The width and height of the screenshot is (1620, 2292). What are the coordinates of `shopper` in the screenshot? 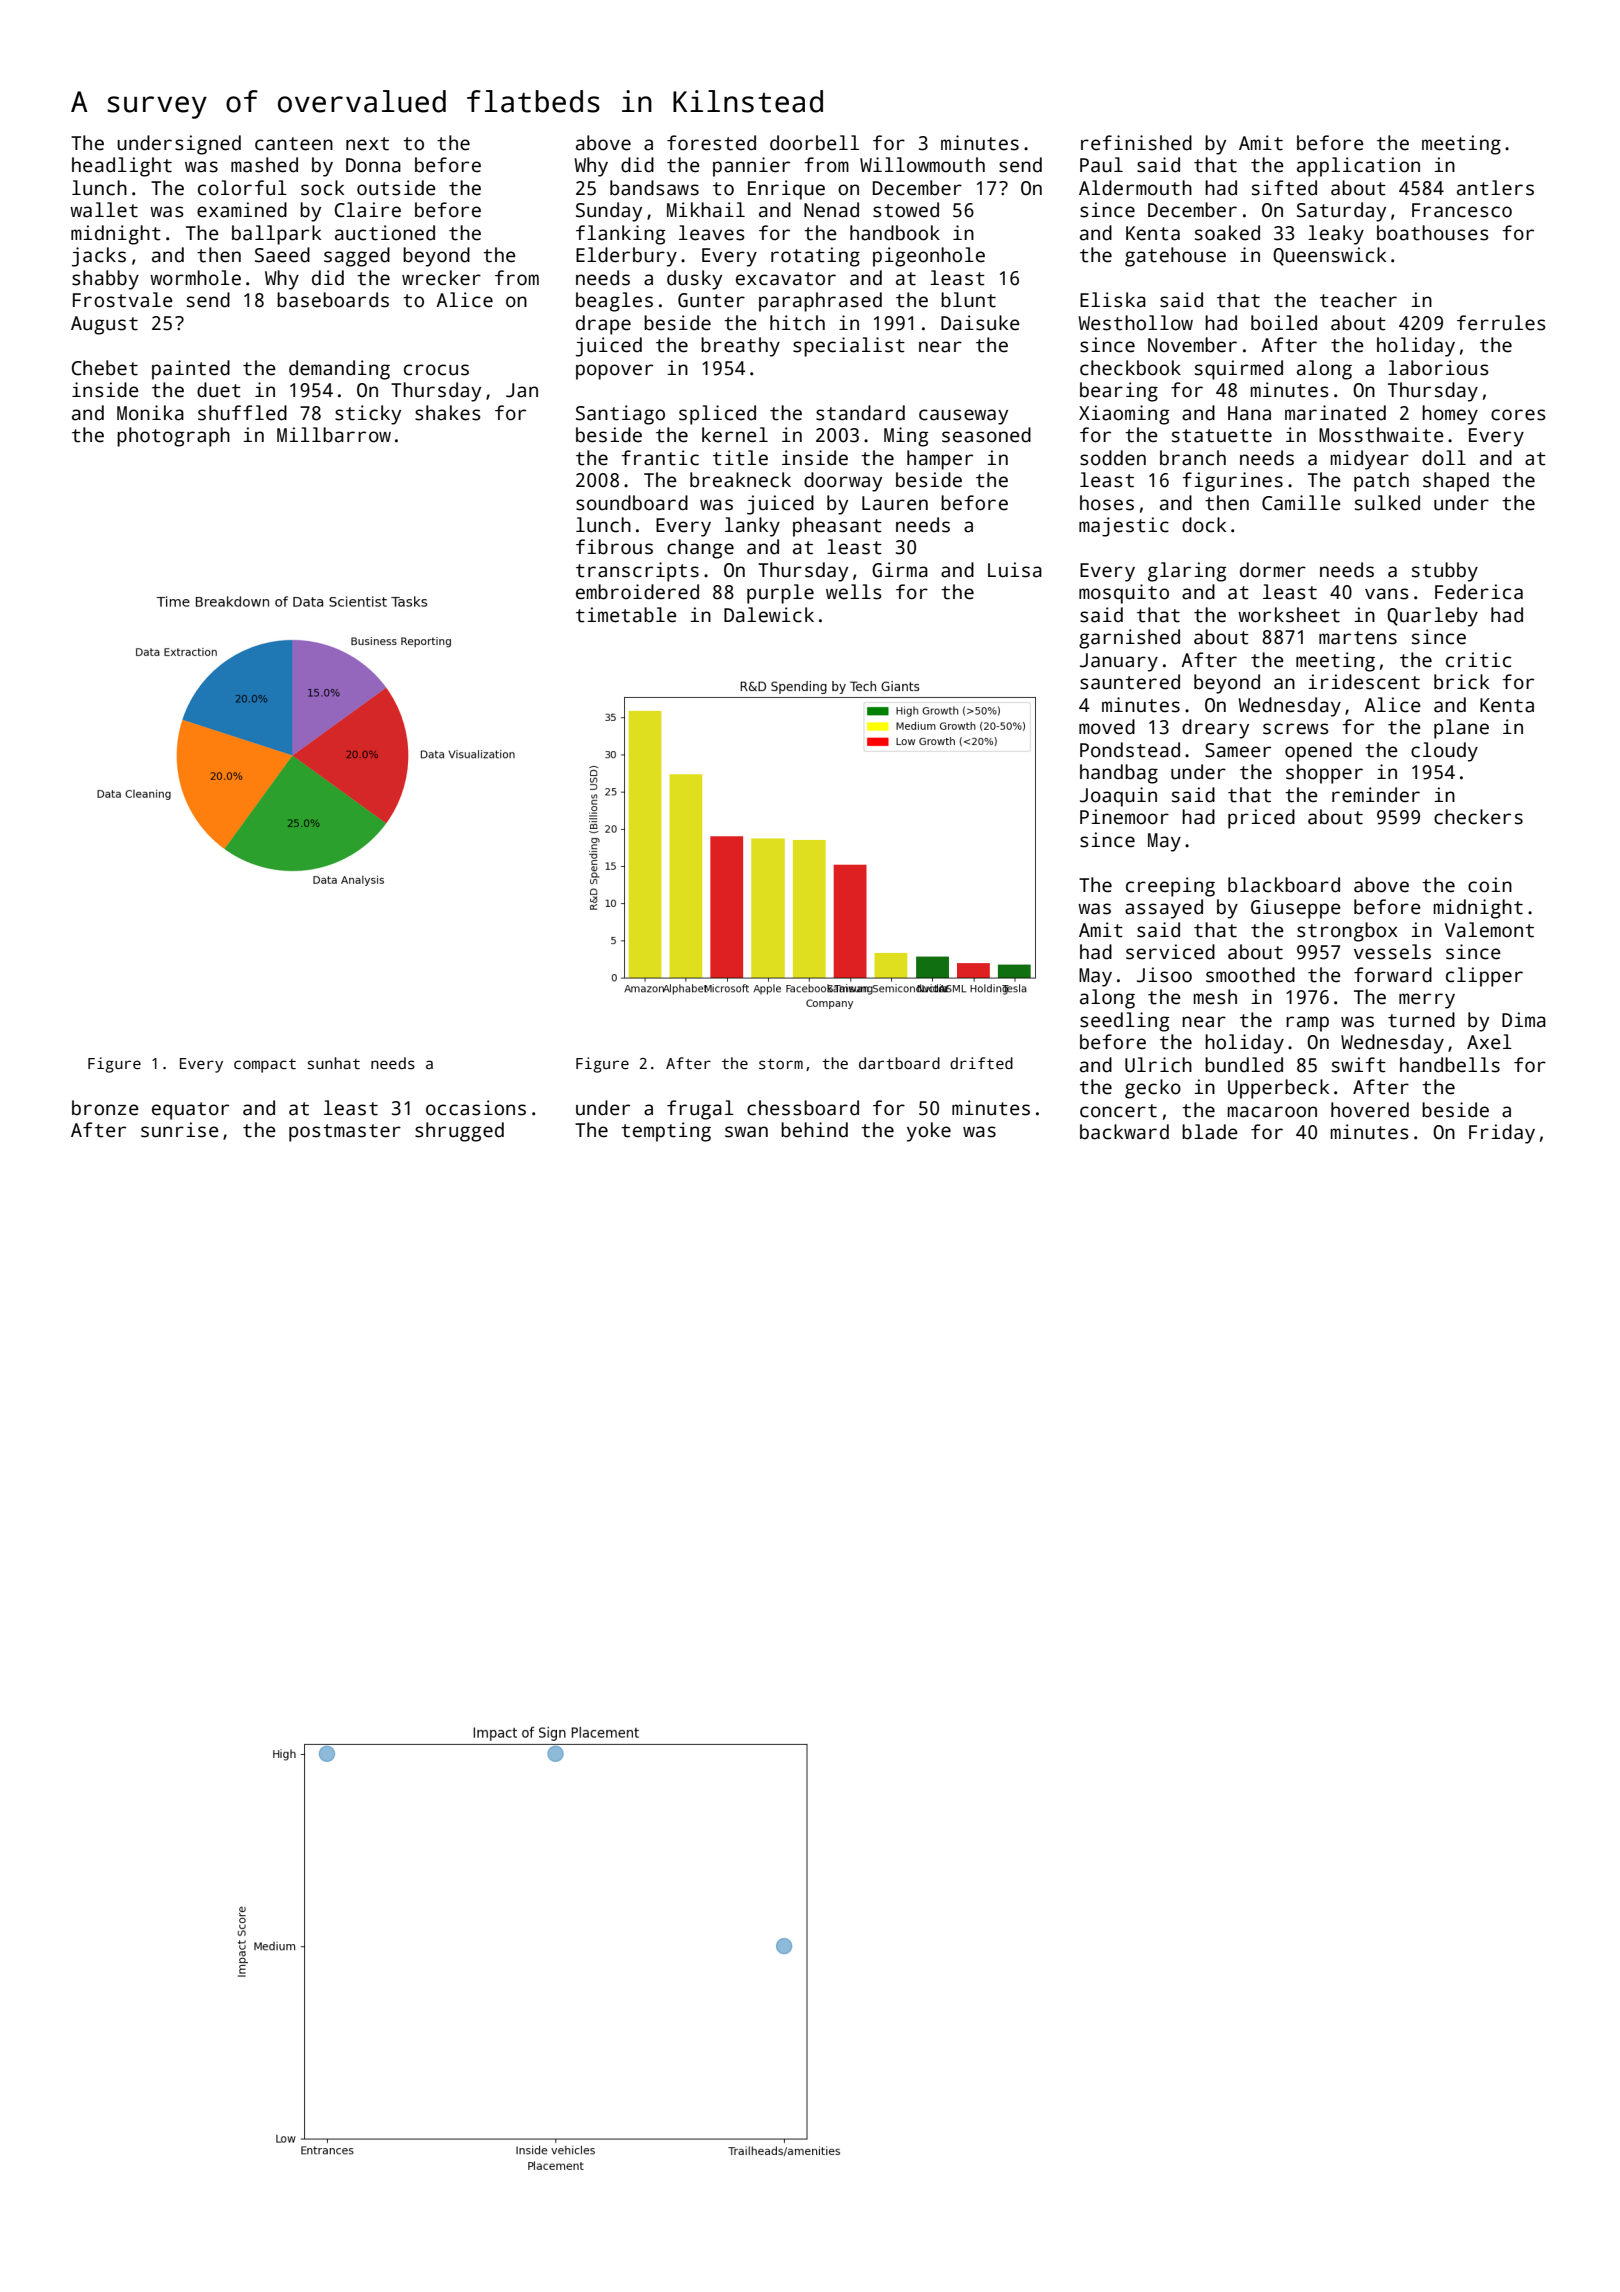 It's located at (1324, 774).
